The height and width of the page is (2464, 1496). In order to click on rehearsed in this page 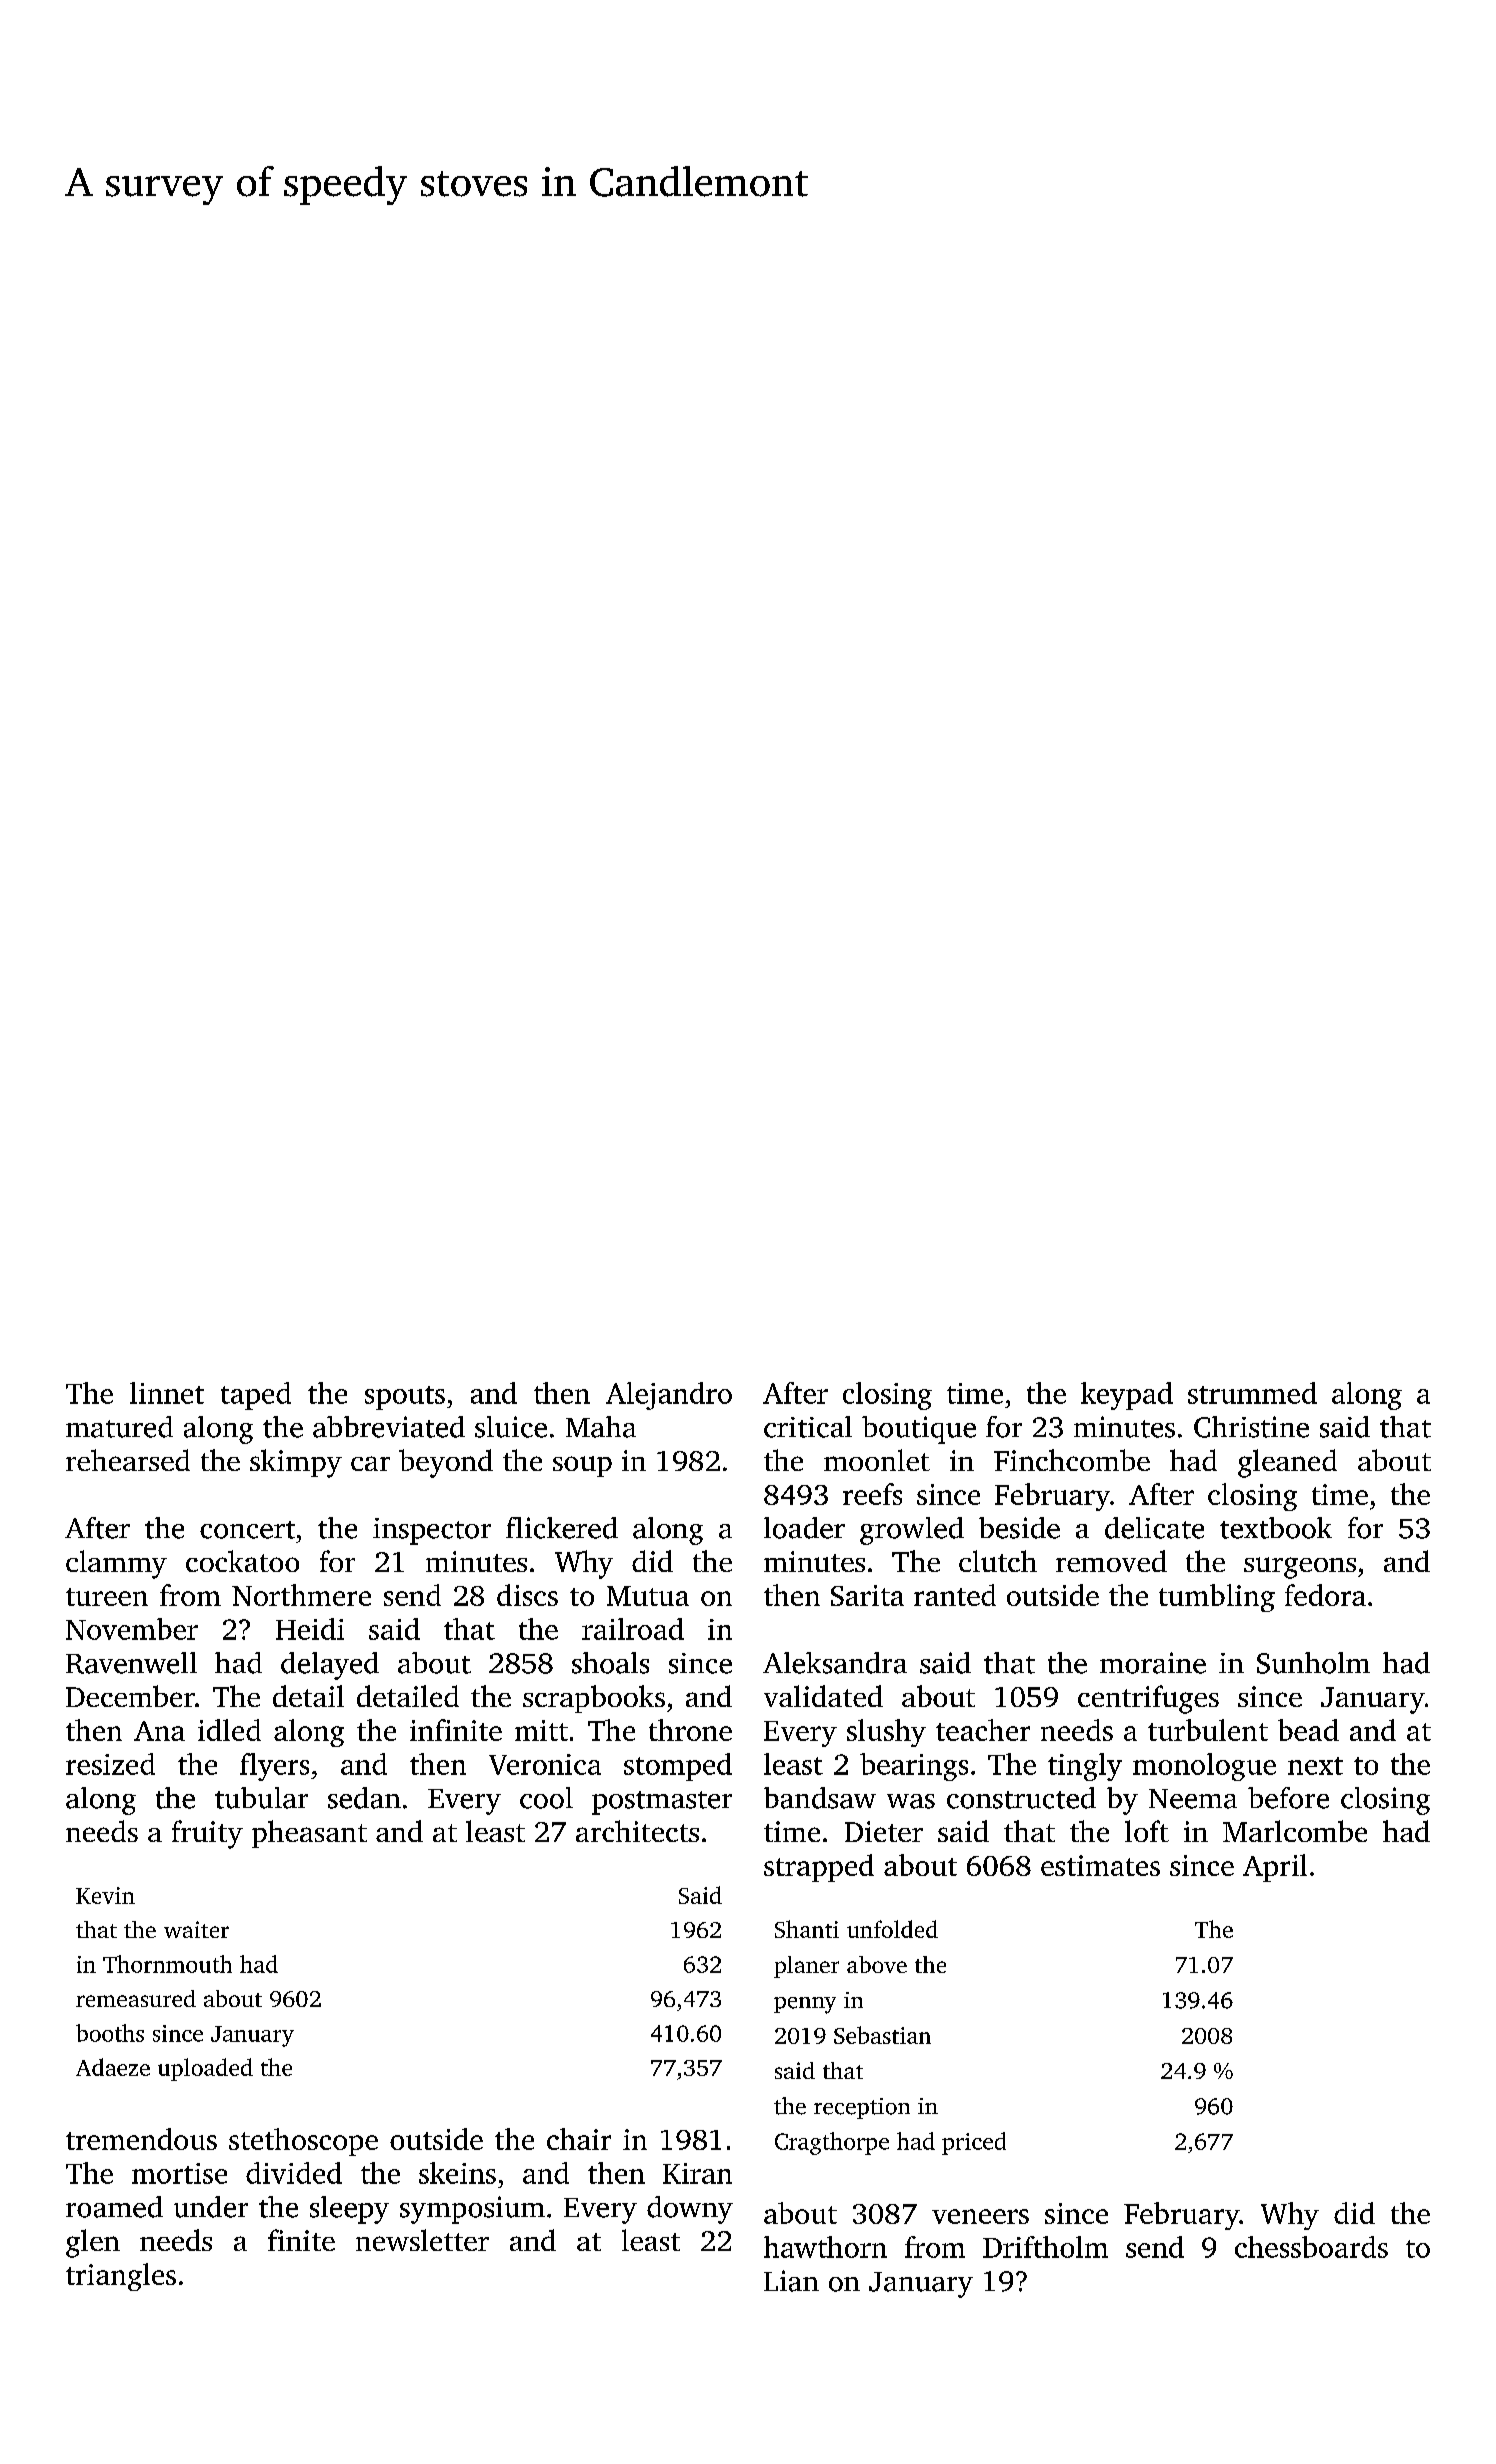, I will do `click(128, 1460)`.
